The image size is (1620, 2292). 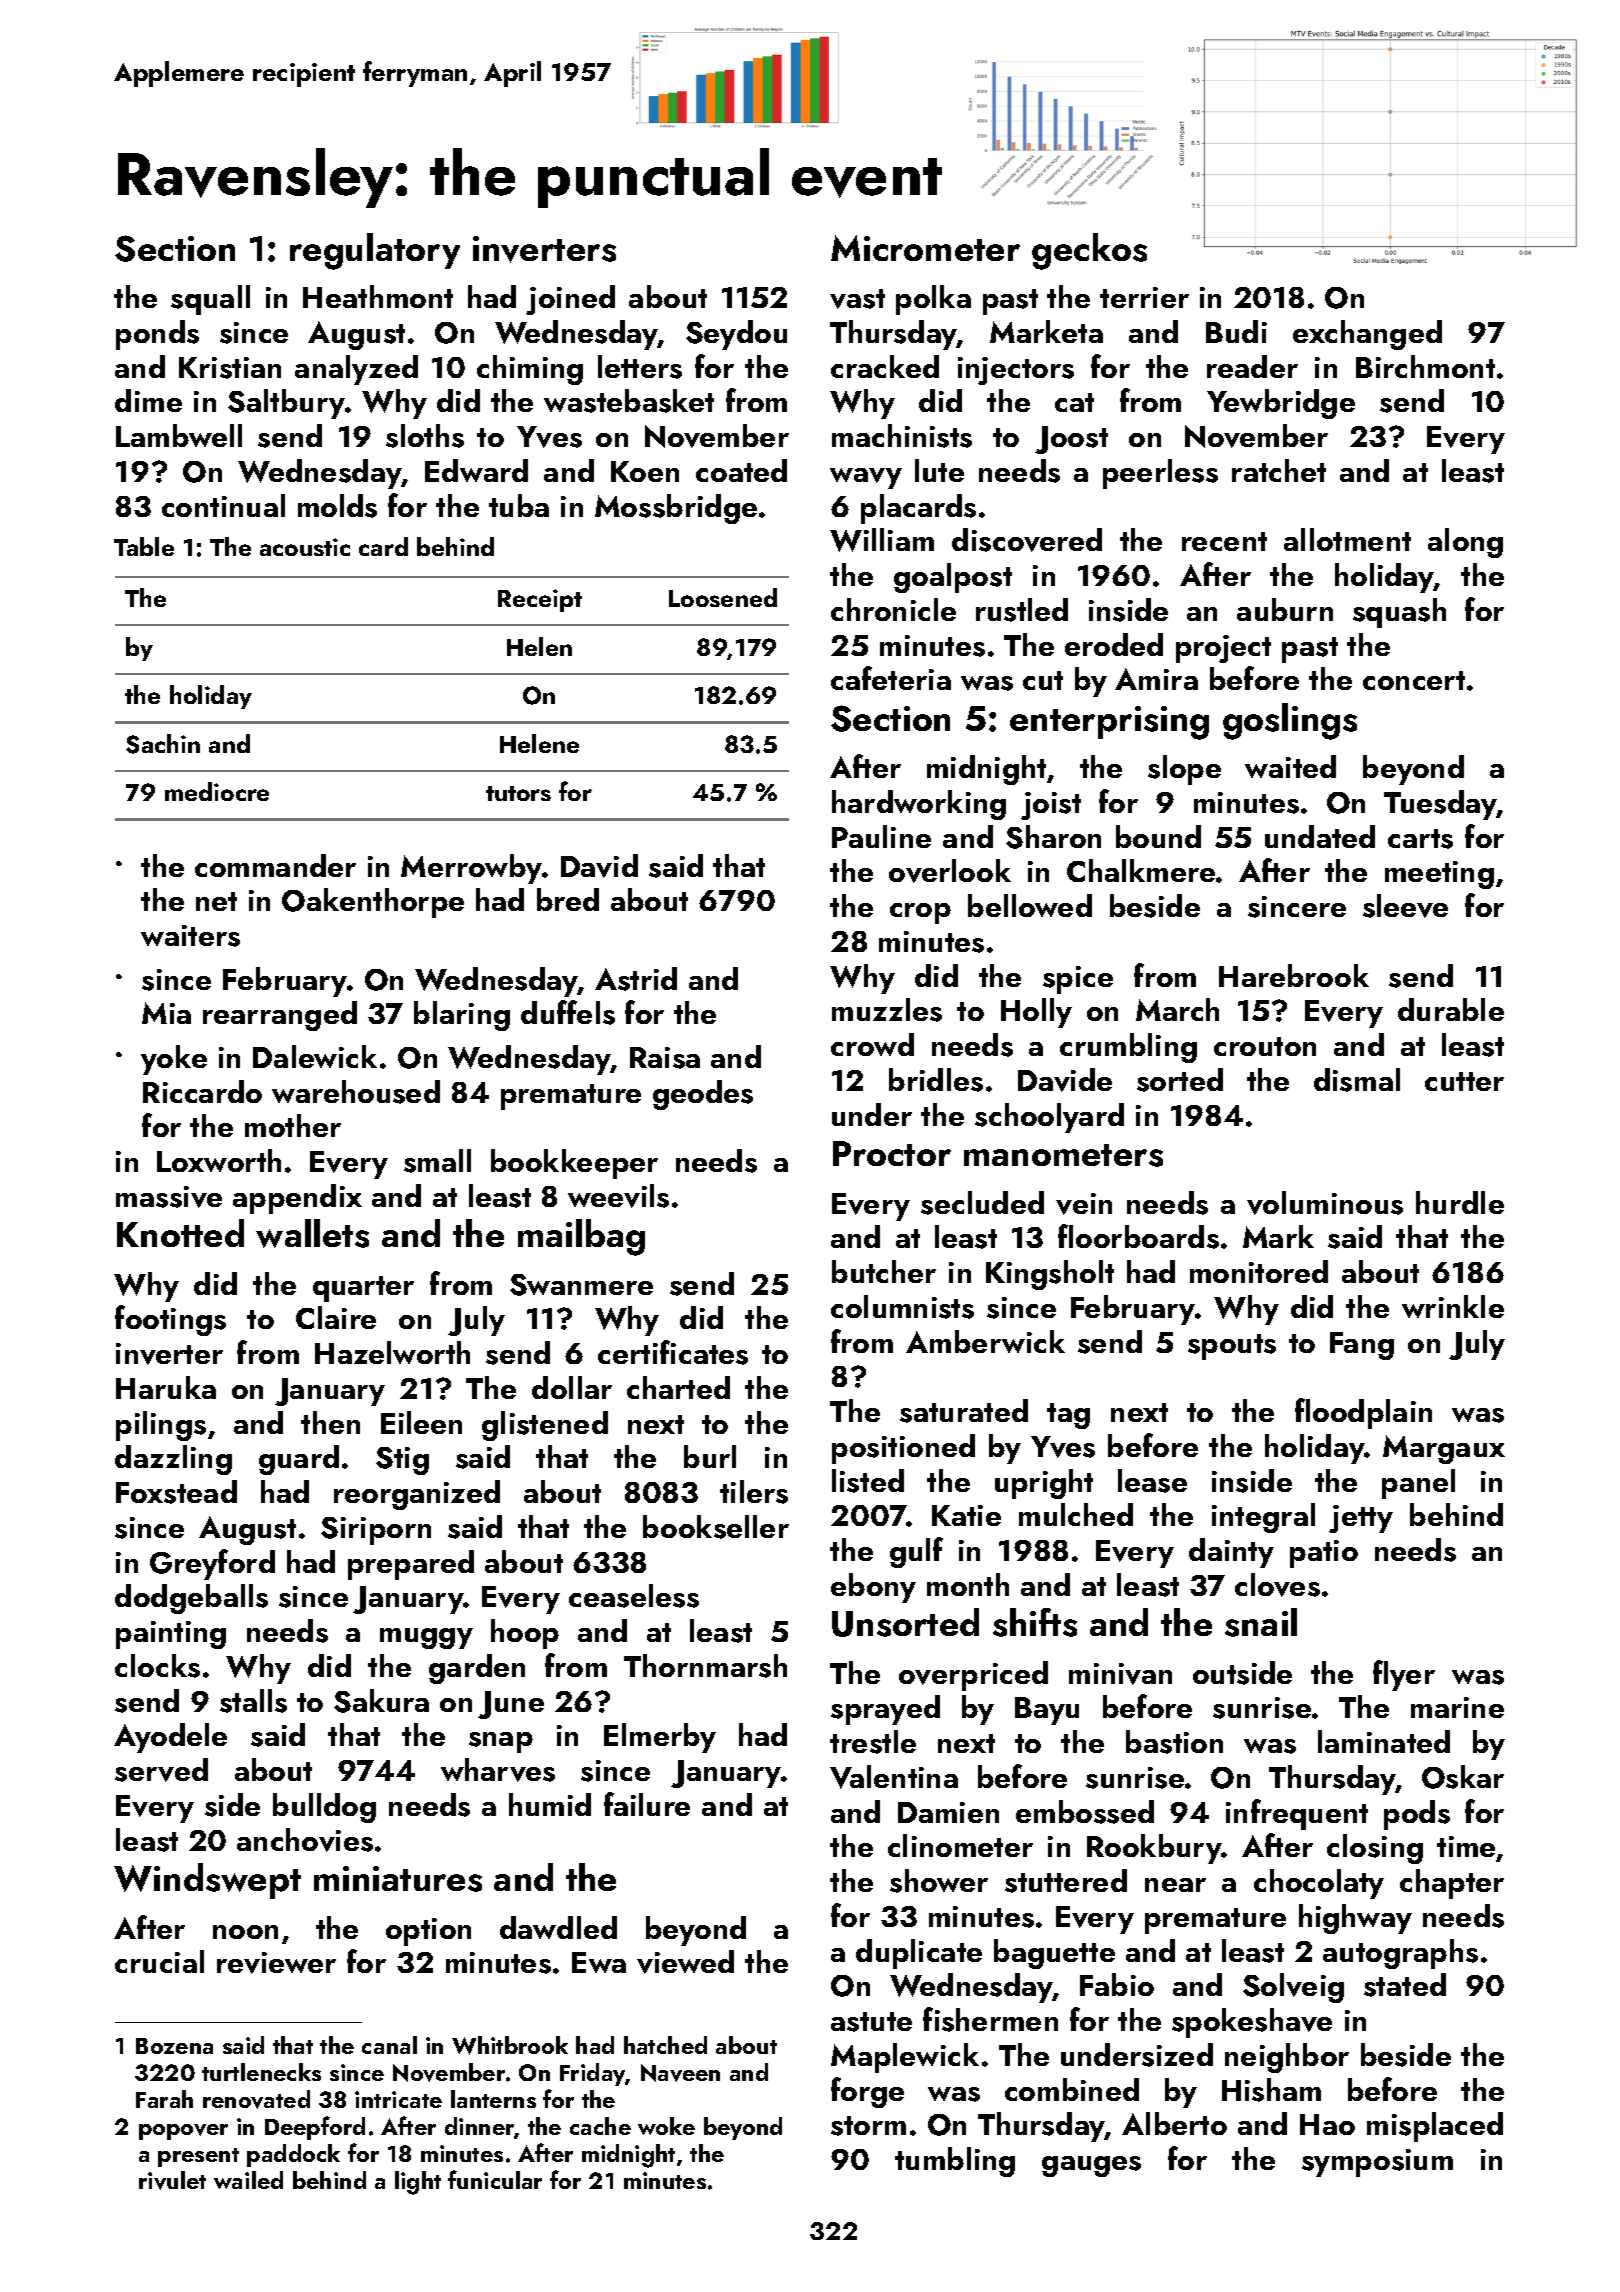 What do you see at coordinates (902, 436) in the image?
I see `machinists` at bounding box center [902, 436].
